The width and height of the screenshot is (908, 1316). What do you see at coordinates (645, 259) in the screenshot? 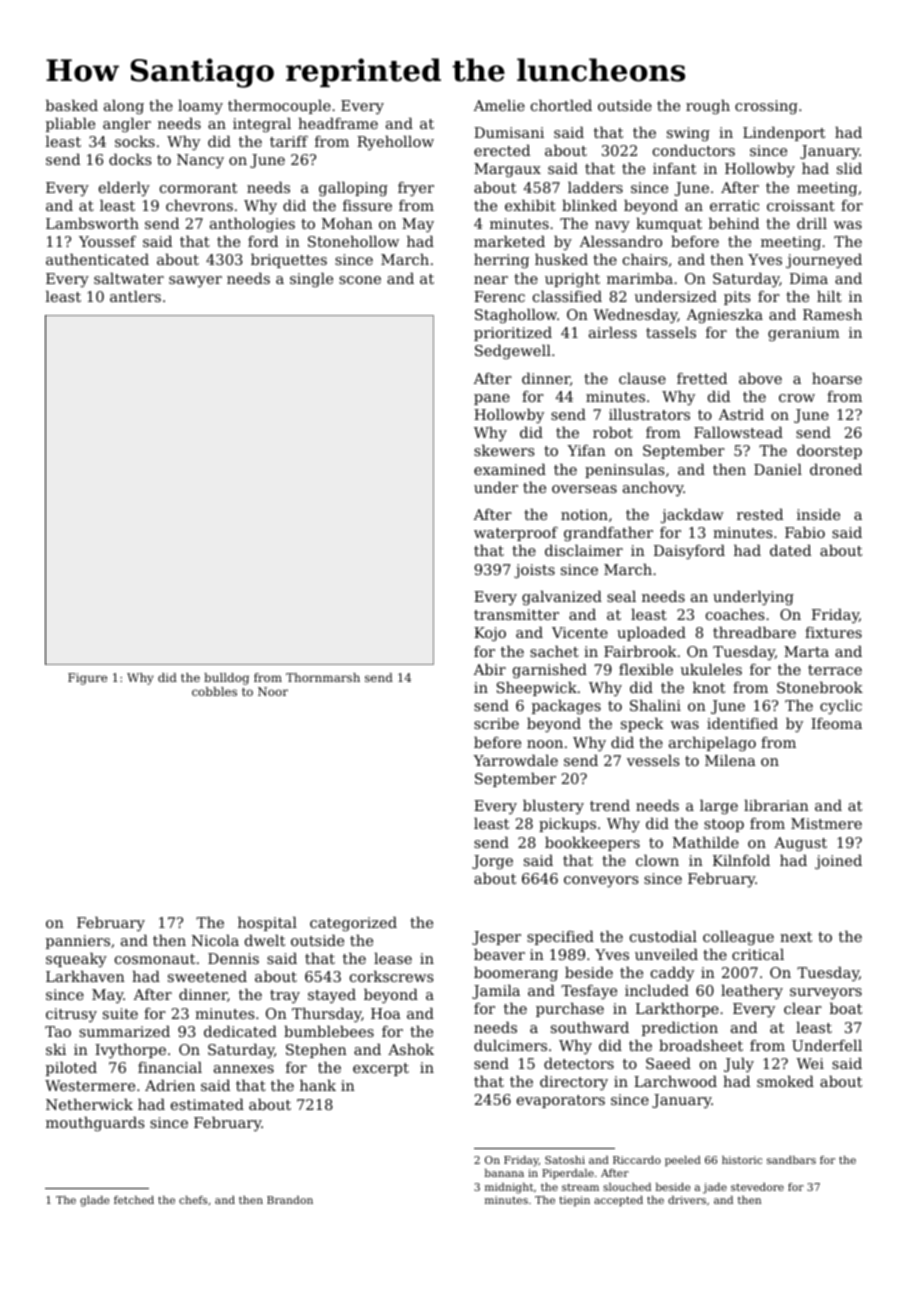
I see `chairs` at bounding box center [645, 259].
